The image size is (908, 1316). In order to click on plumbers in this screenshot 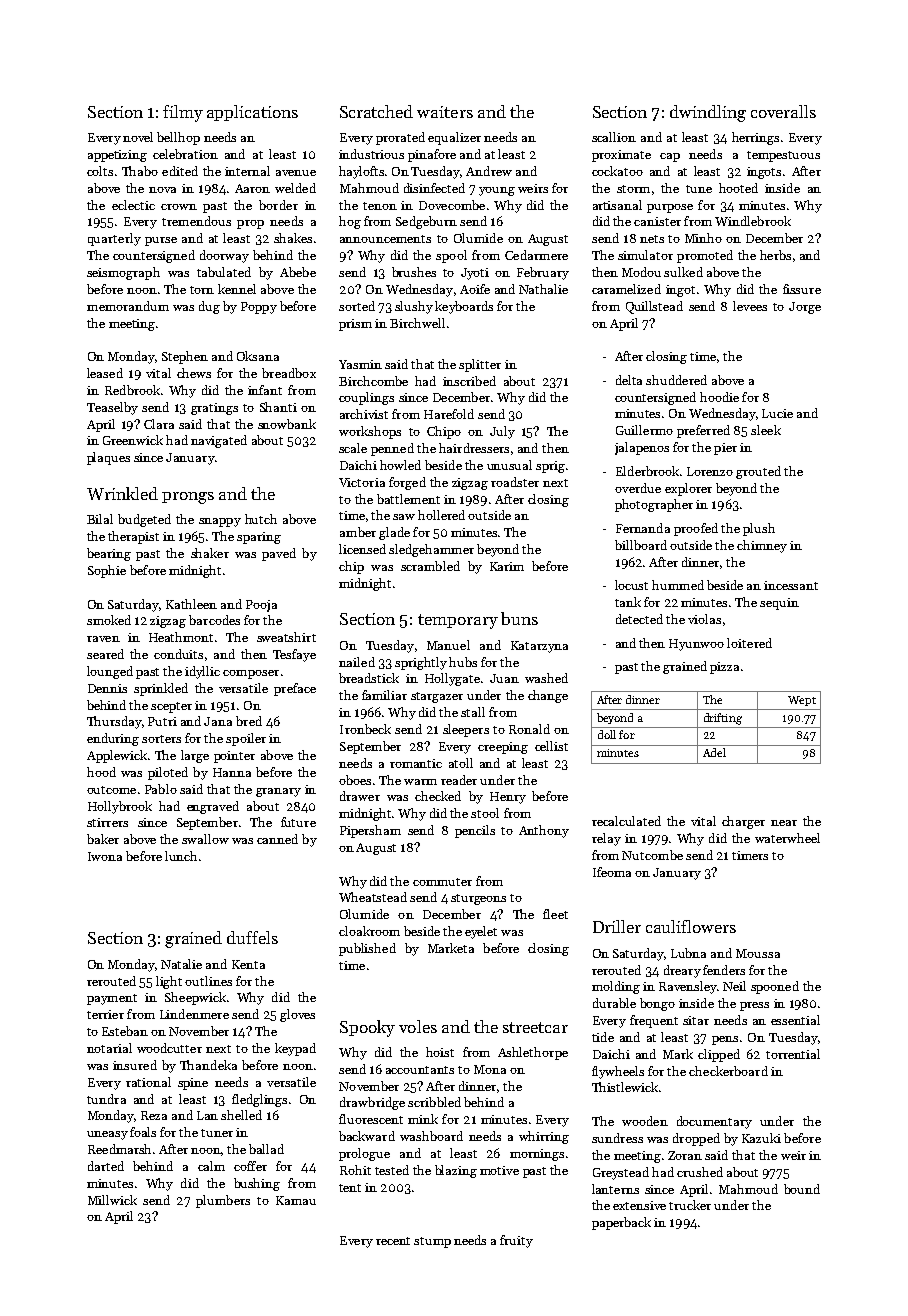, I will do `click(223, 1201)`.
